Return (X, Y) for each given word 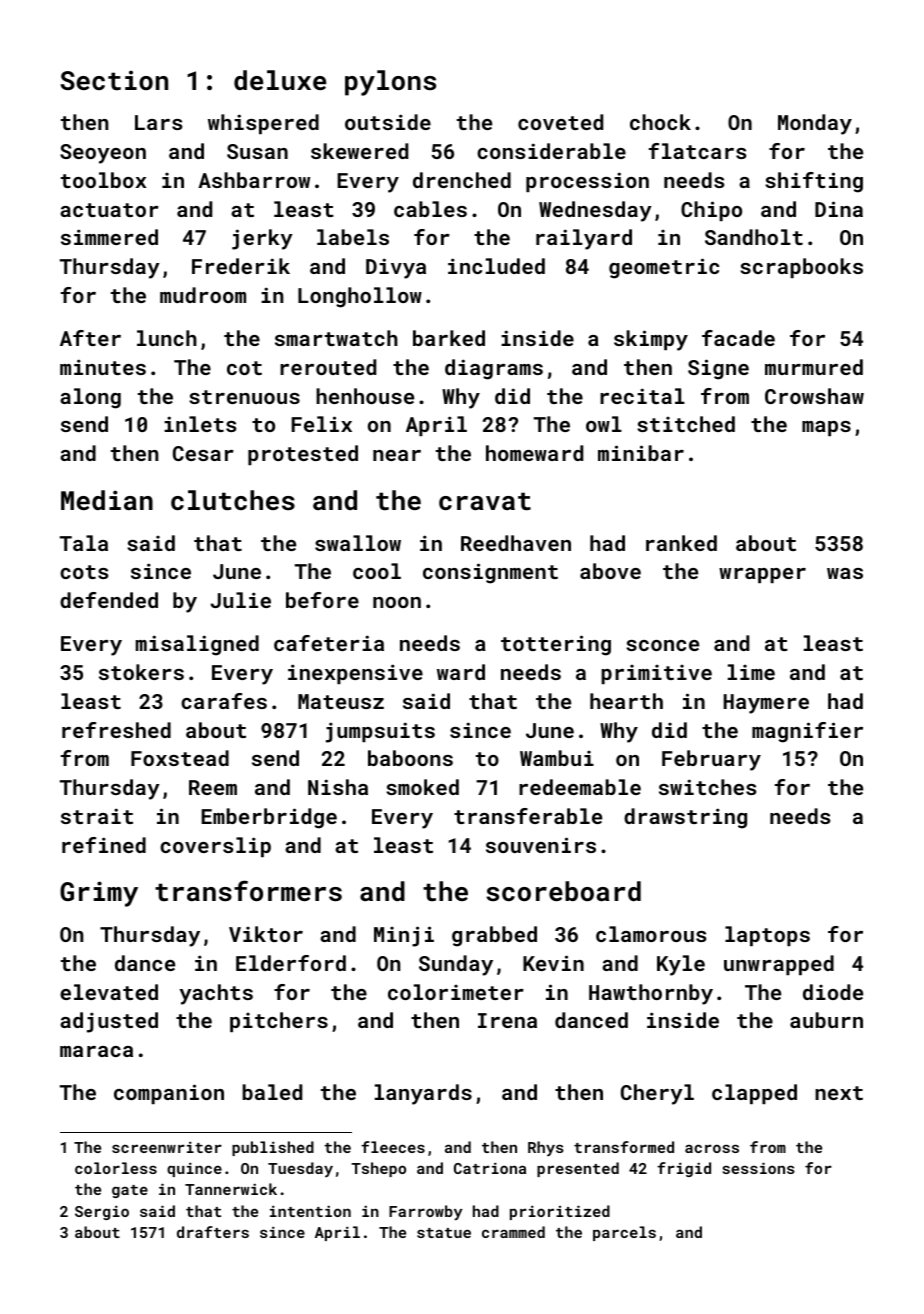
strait (97, 816)
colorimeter (456, 992)
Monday (815, 124)
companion (169, 1094)
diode (833, 992)
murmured (814, 367)
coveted (560, 122)
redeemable (580, 787)
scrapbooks (801, 268)
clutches (233, 500)
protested (303, 455)
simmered (109, 237)
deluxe (280, 80)
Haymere (766, 704)
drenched (462, 180)
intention (310, 1211)
